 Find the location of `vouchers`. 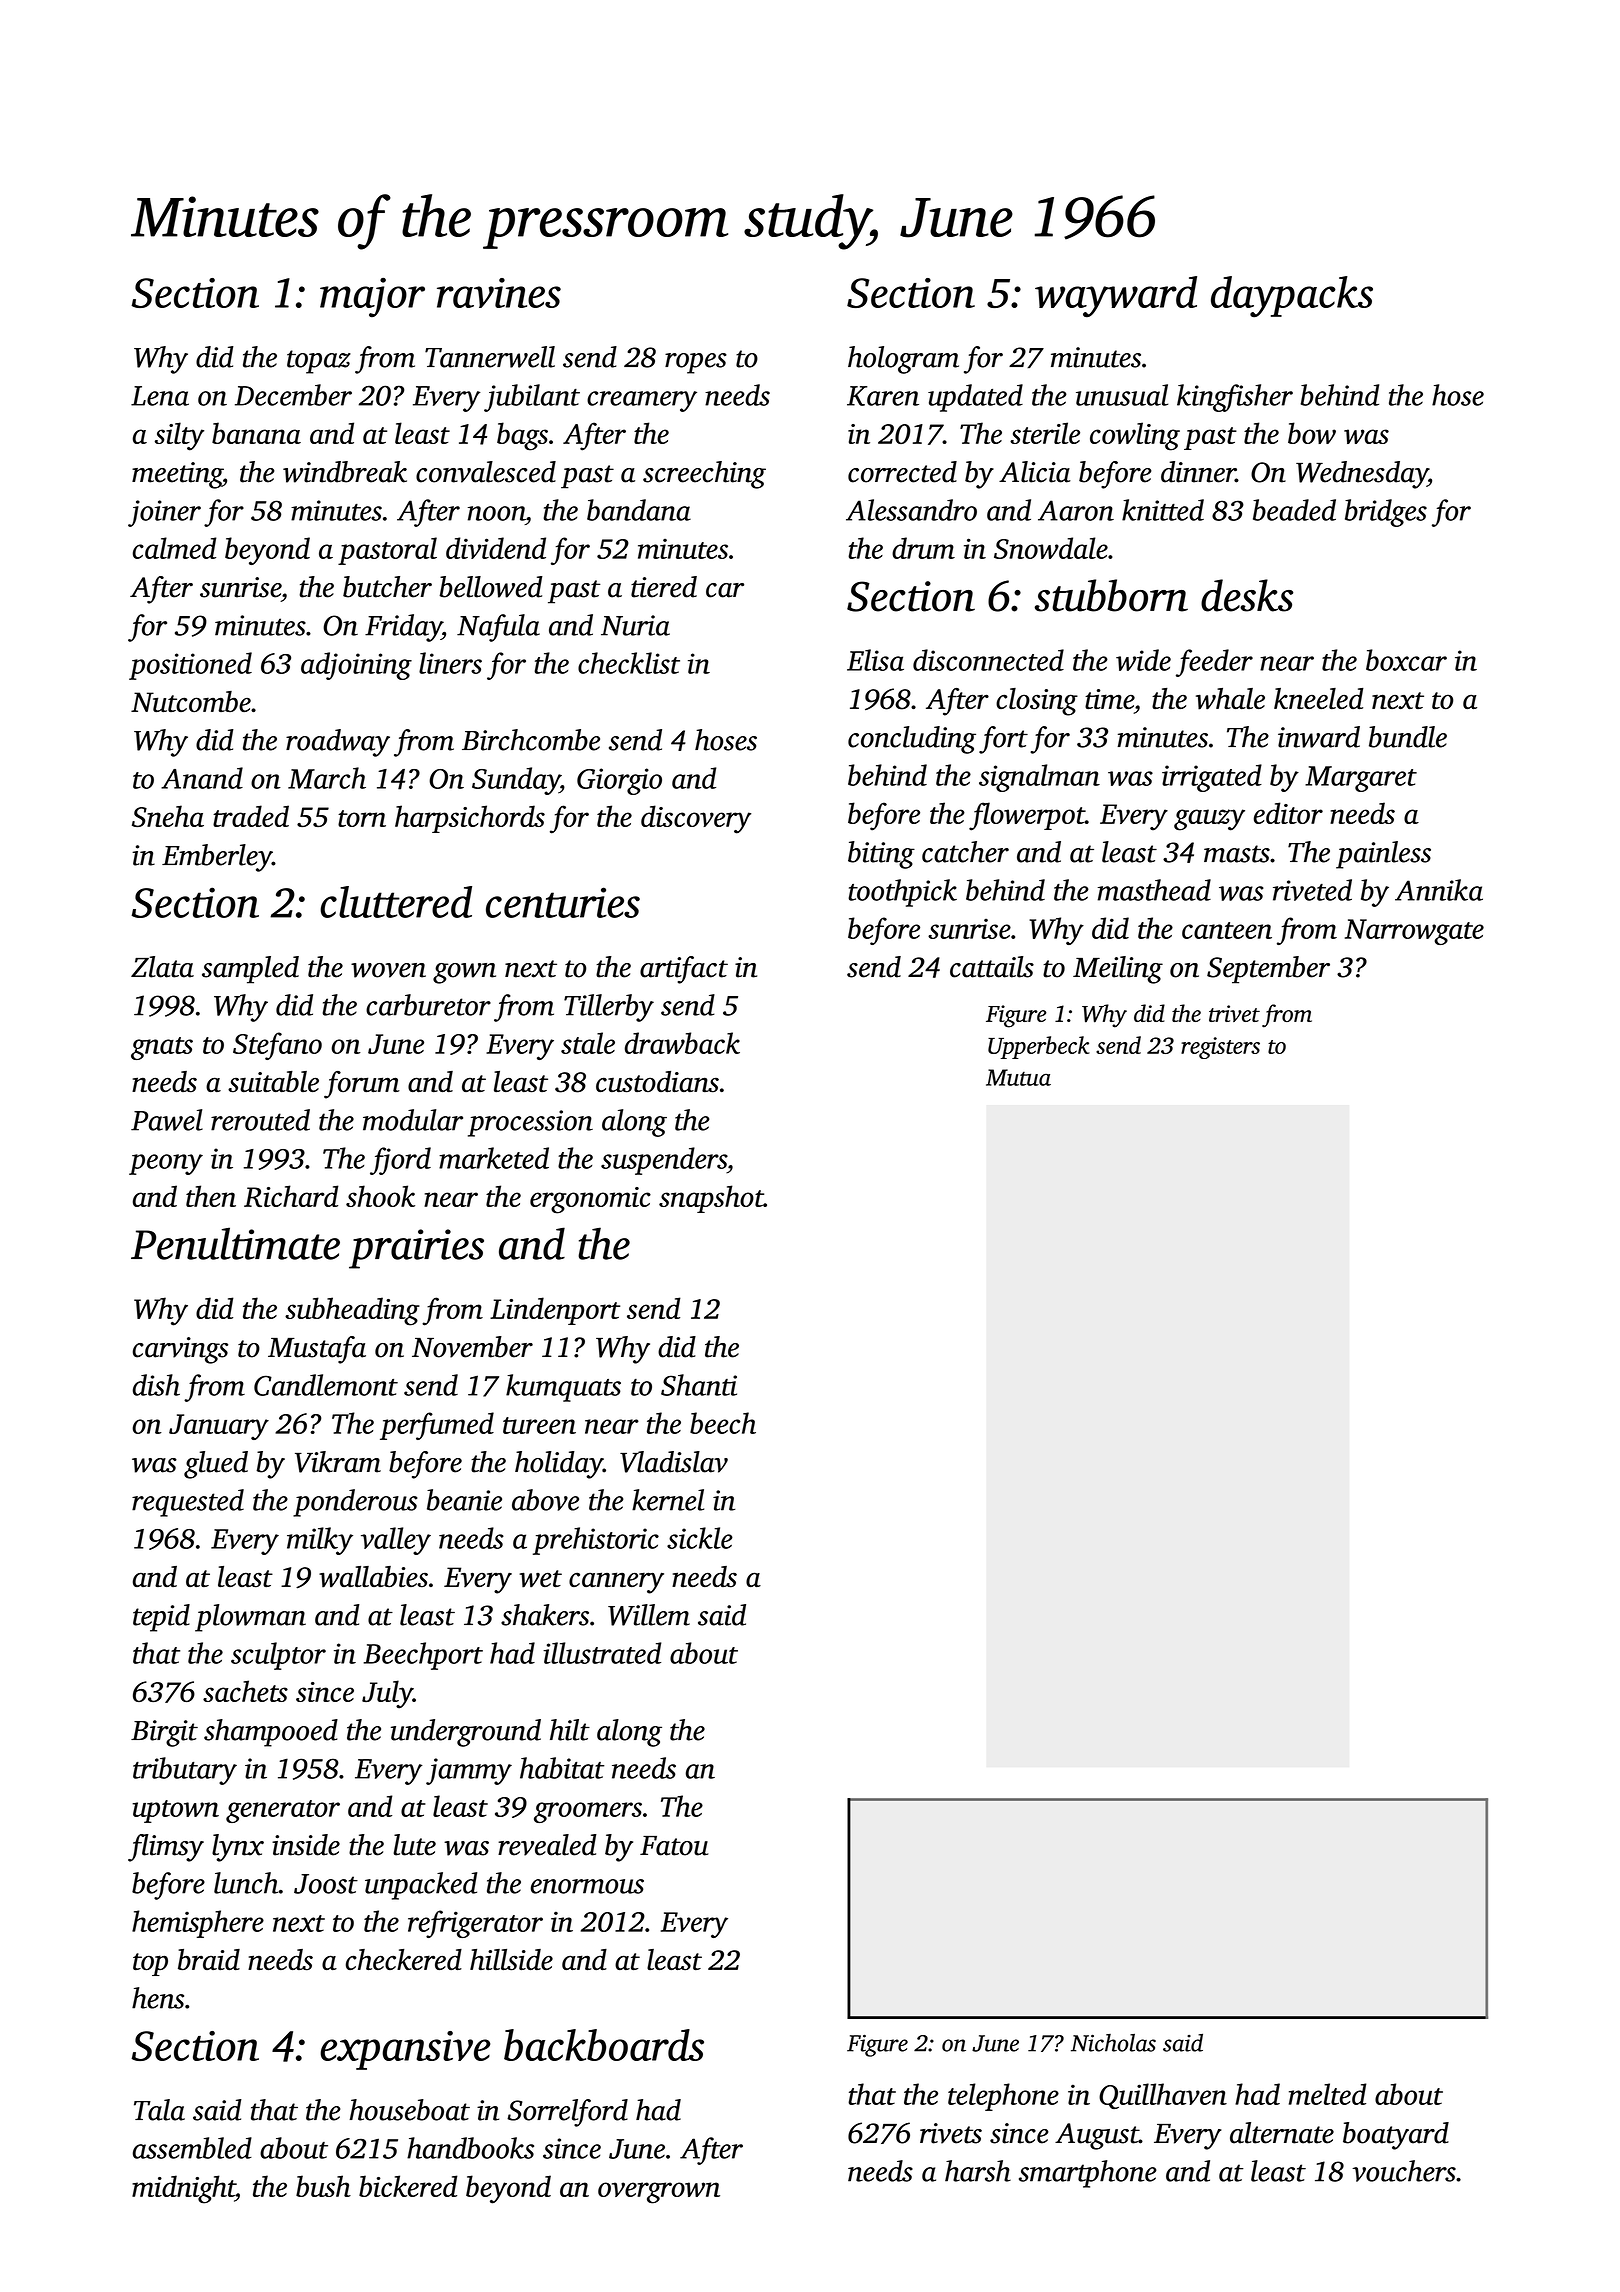

vouchers is located at coordinates (1404, 2171).
